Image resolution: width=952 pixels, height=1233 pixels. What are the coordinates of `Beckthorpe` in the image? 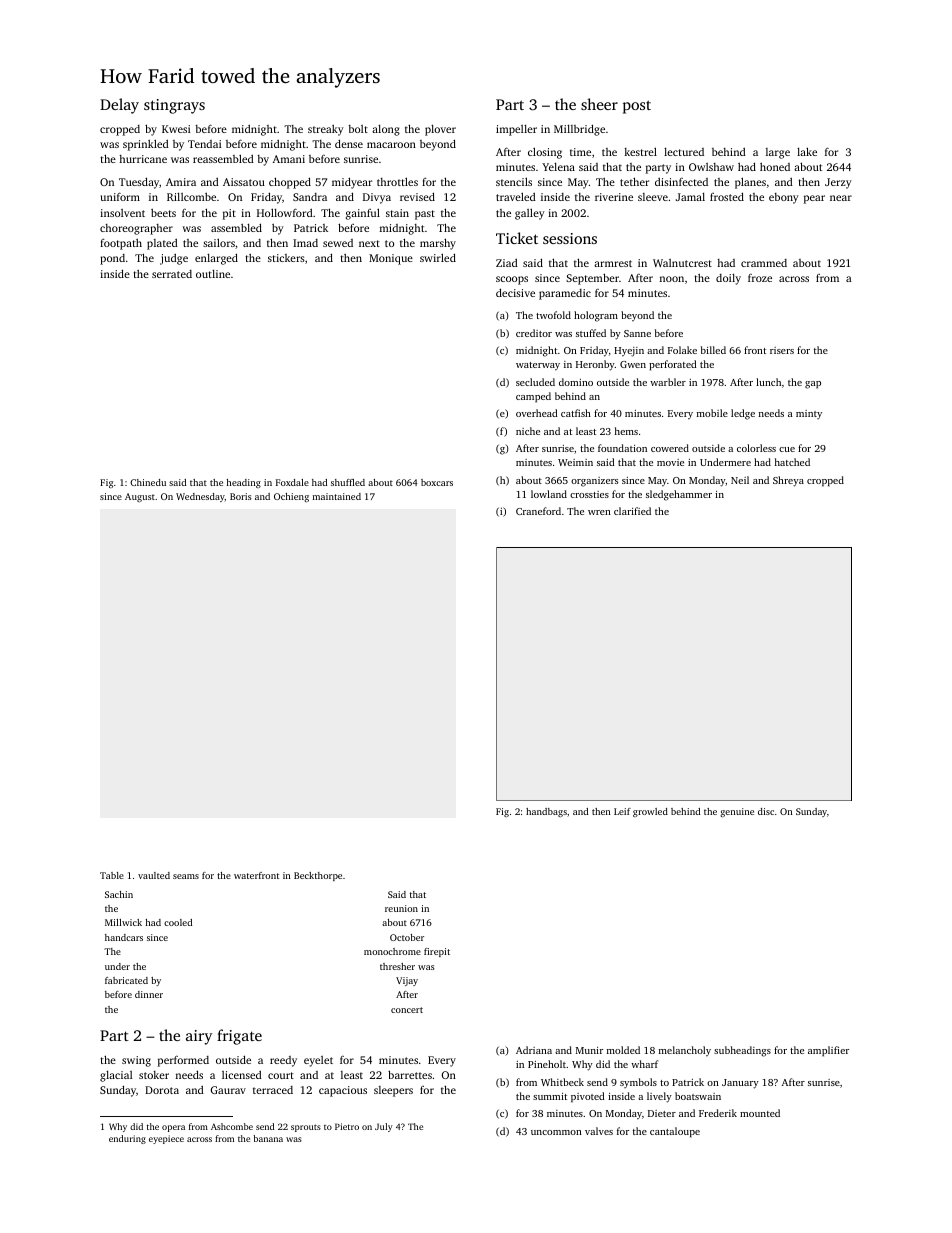 It's located at (318, 876).
